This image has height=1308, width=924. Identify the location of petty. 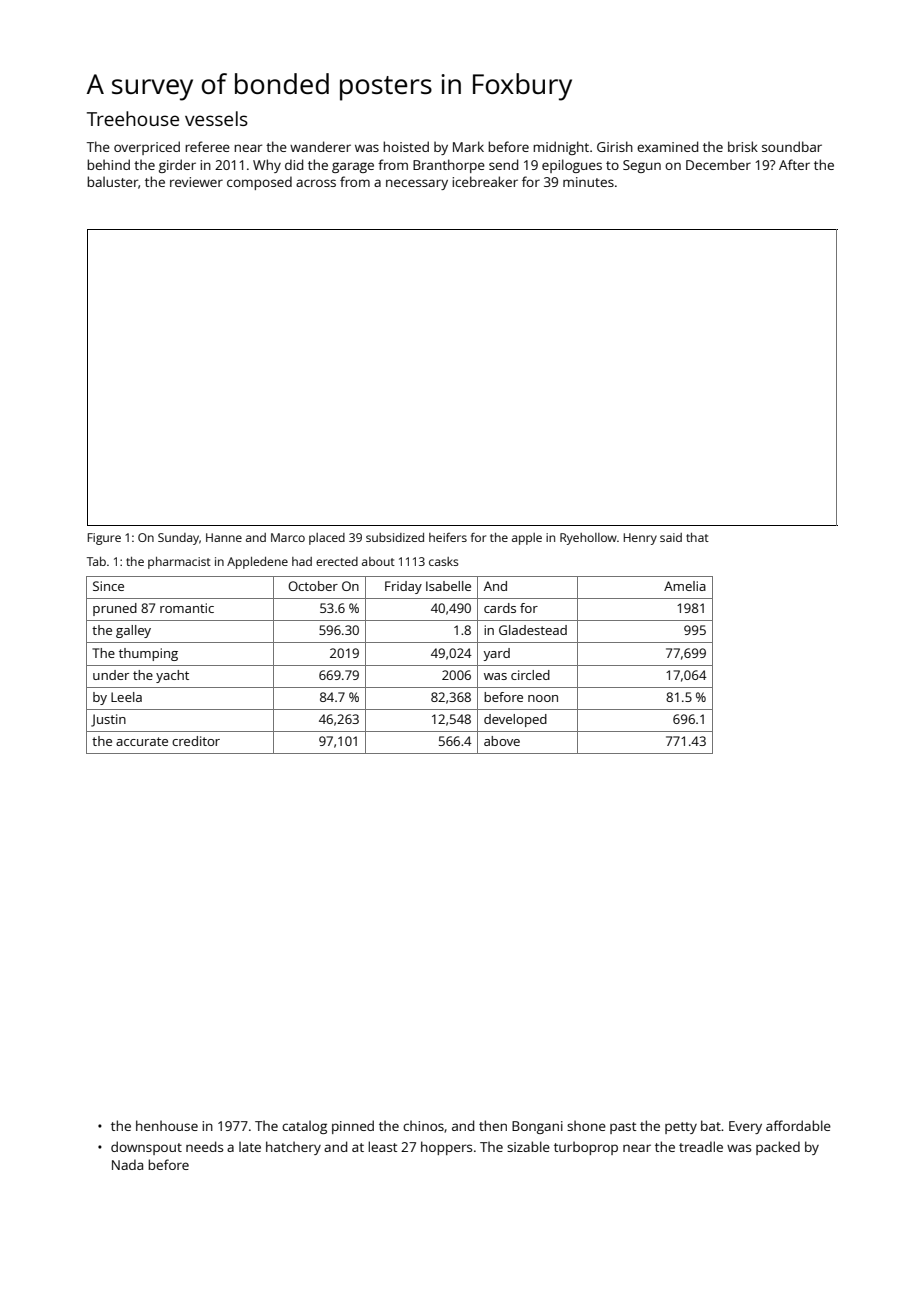
(681, 1128).
